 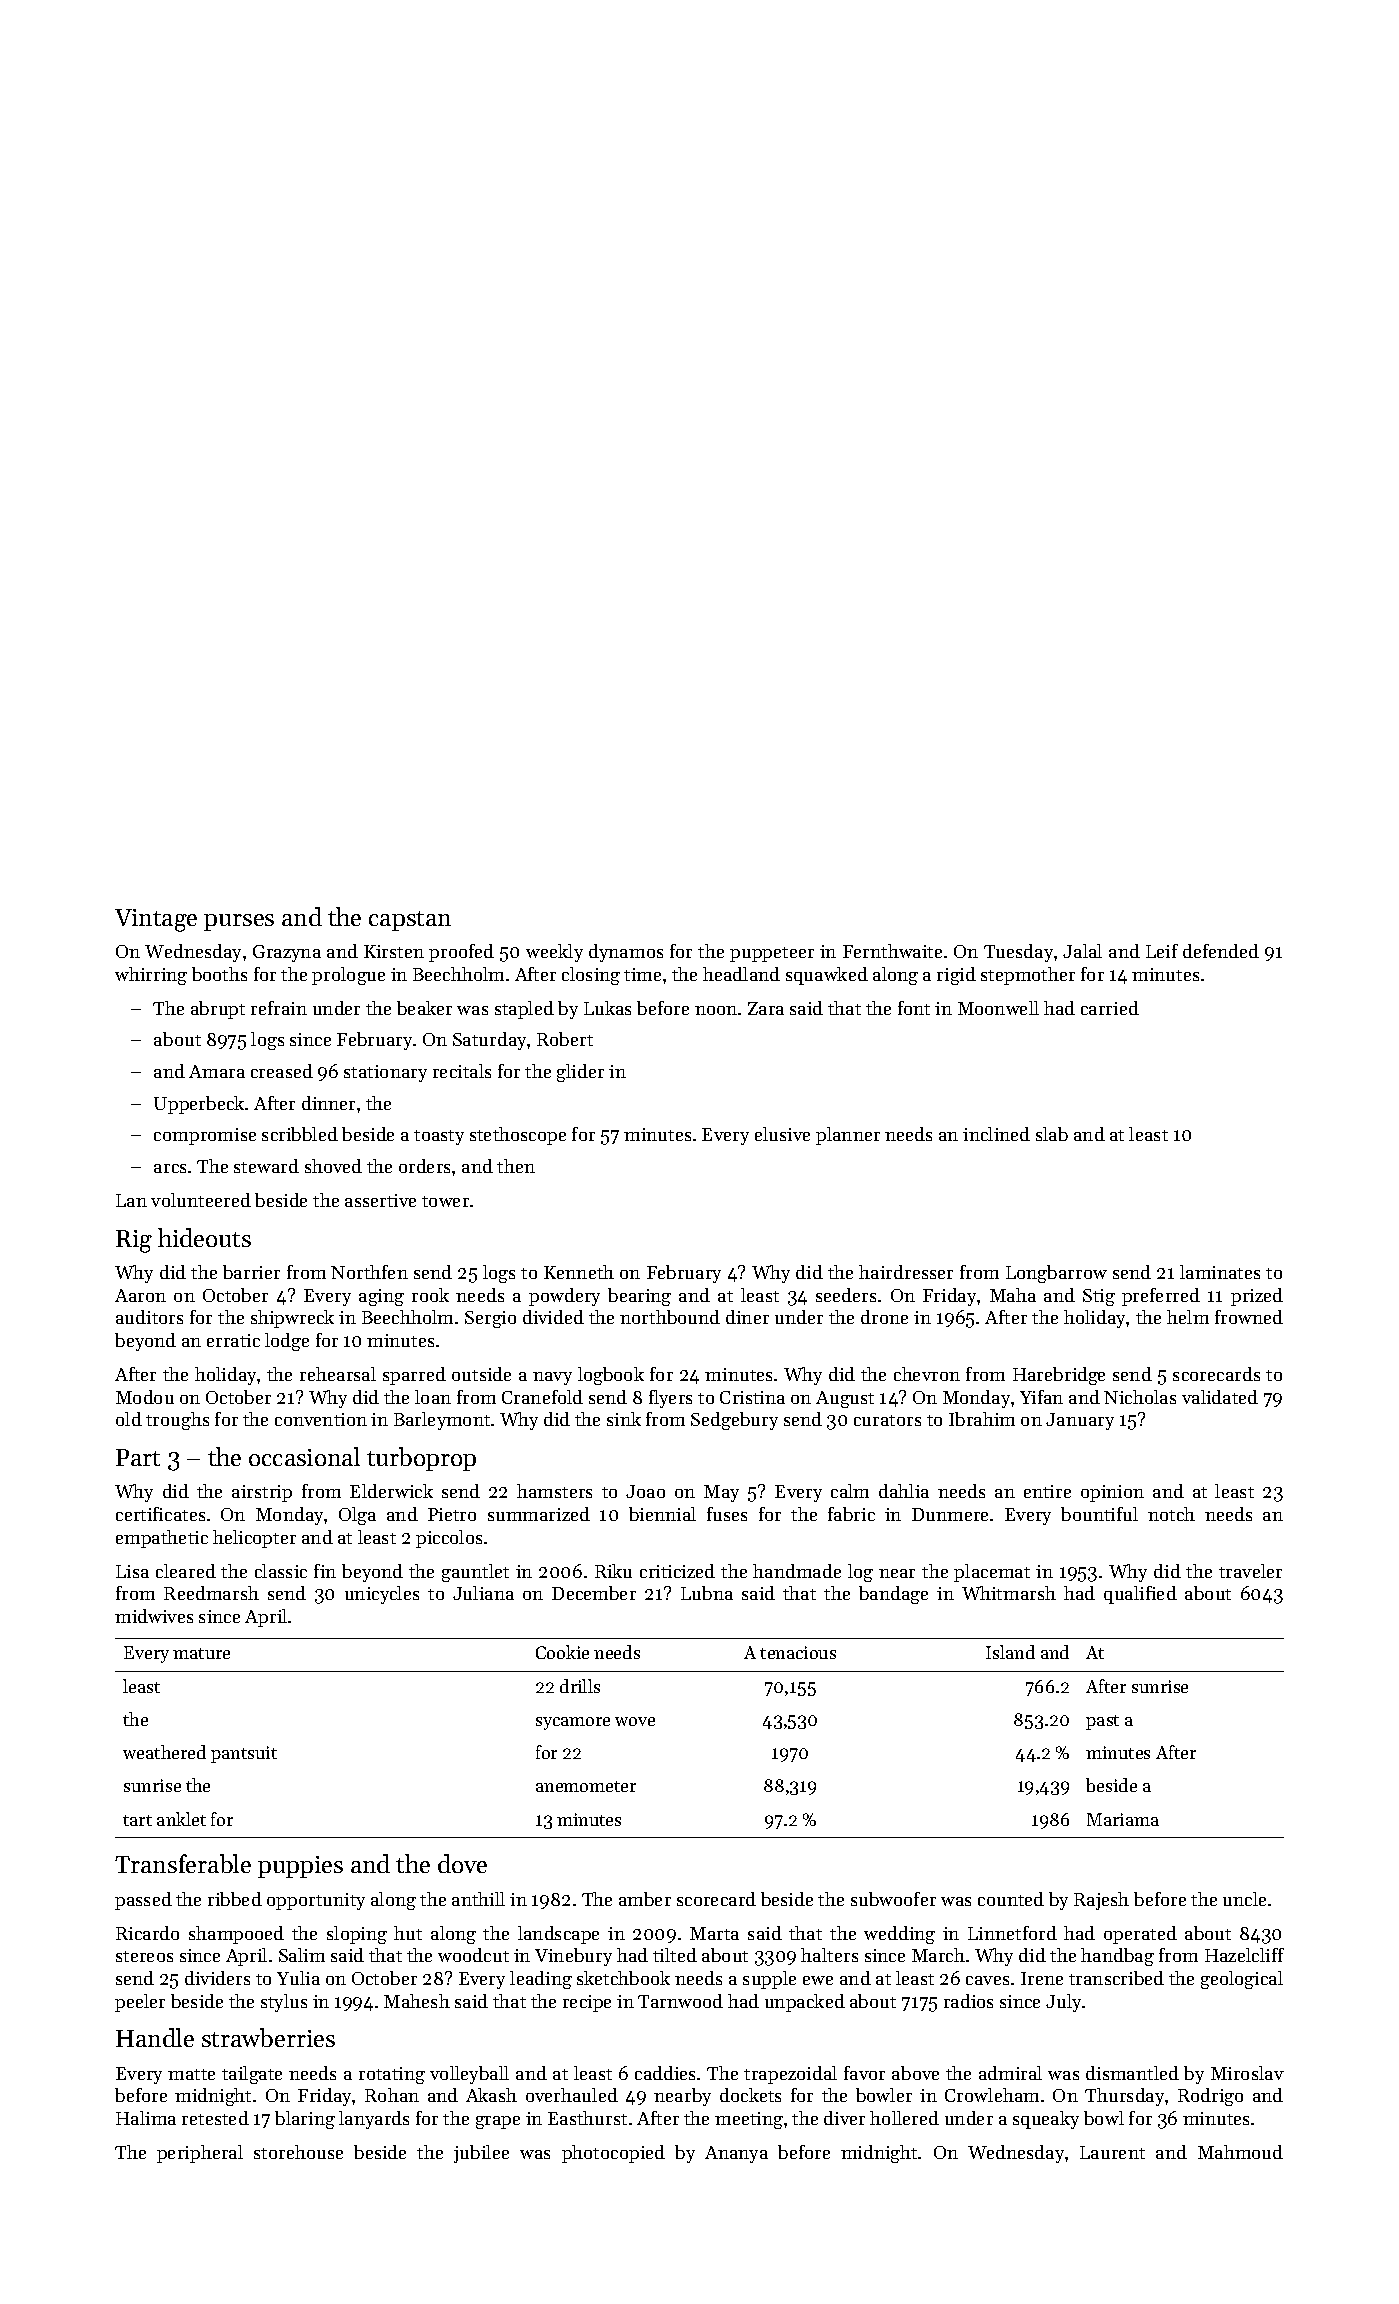 I want to click on unpacked, so click(x=805, y=2003).
